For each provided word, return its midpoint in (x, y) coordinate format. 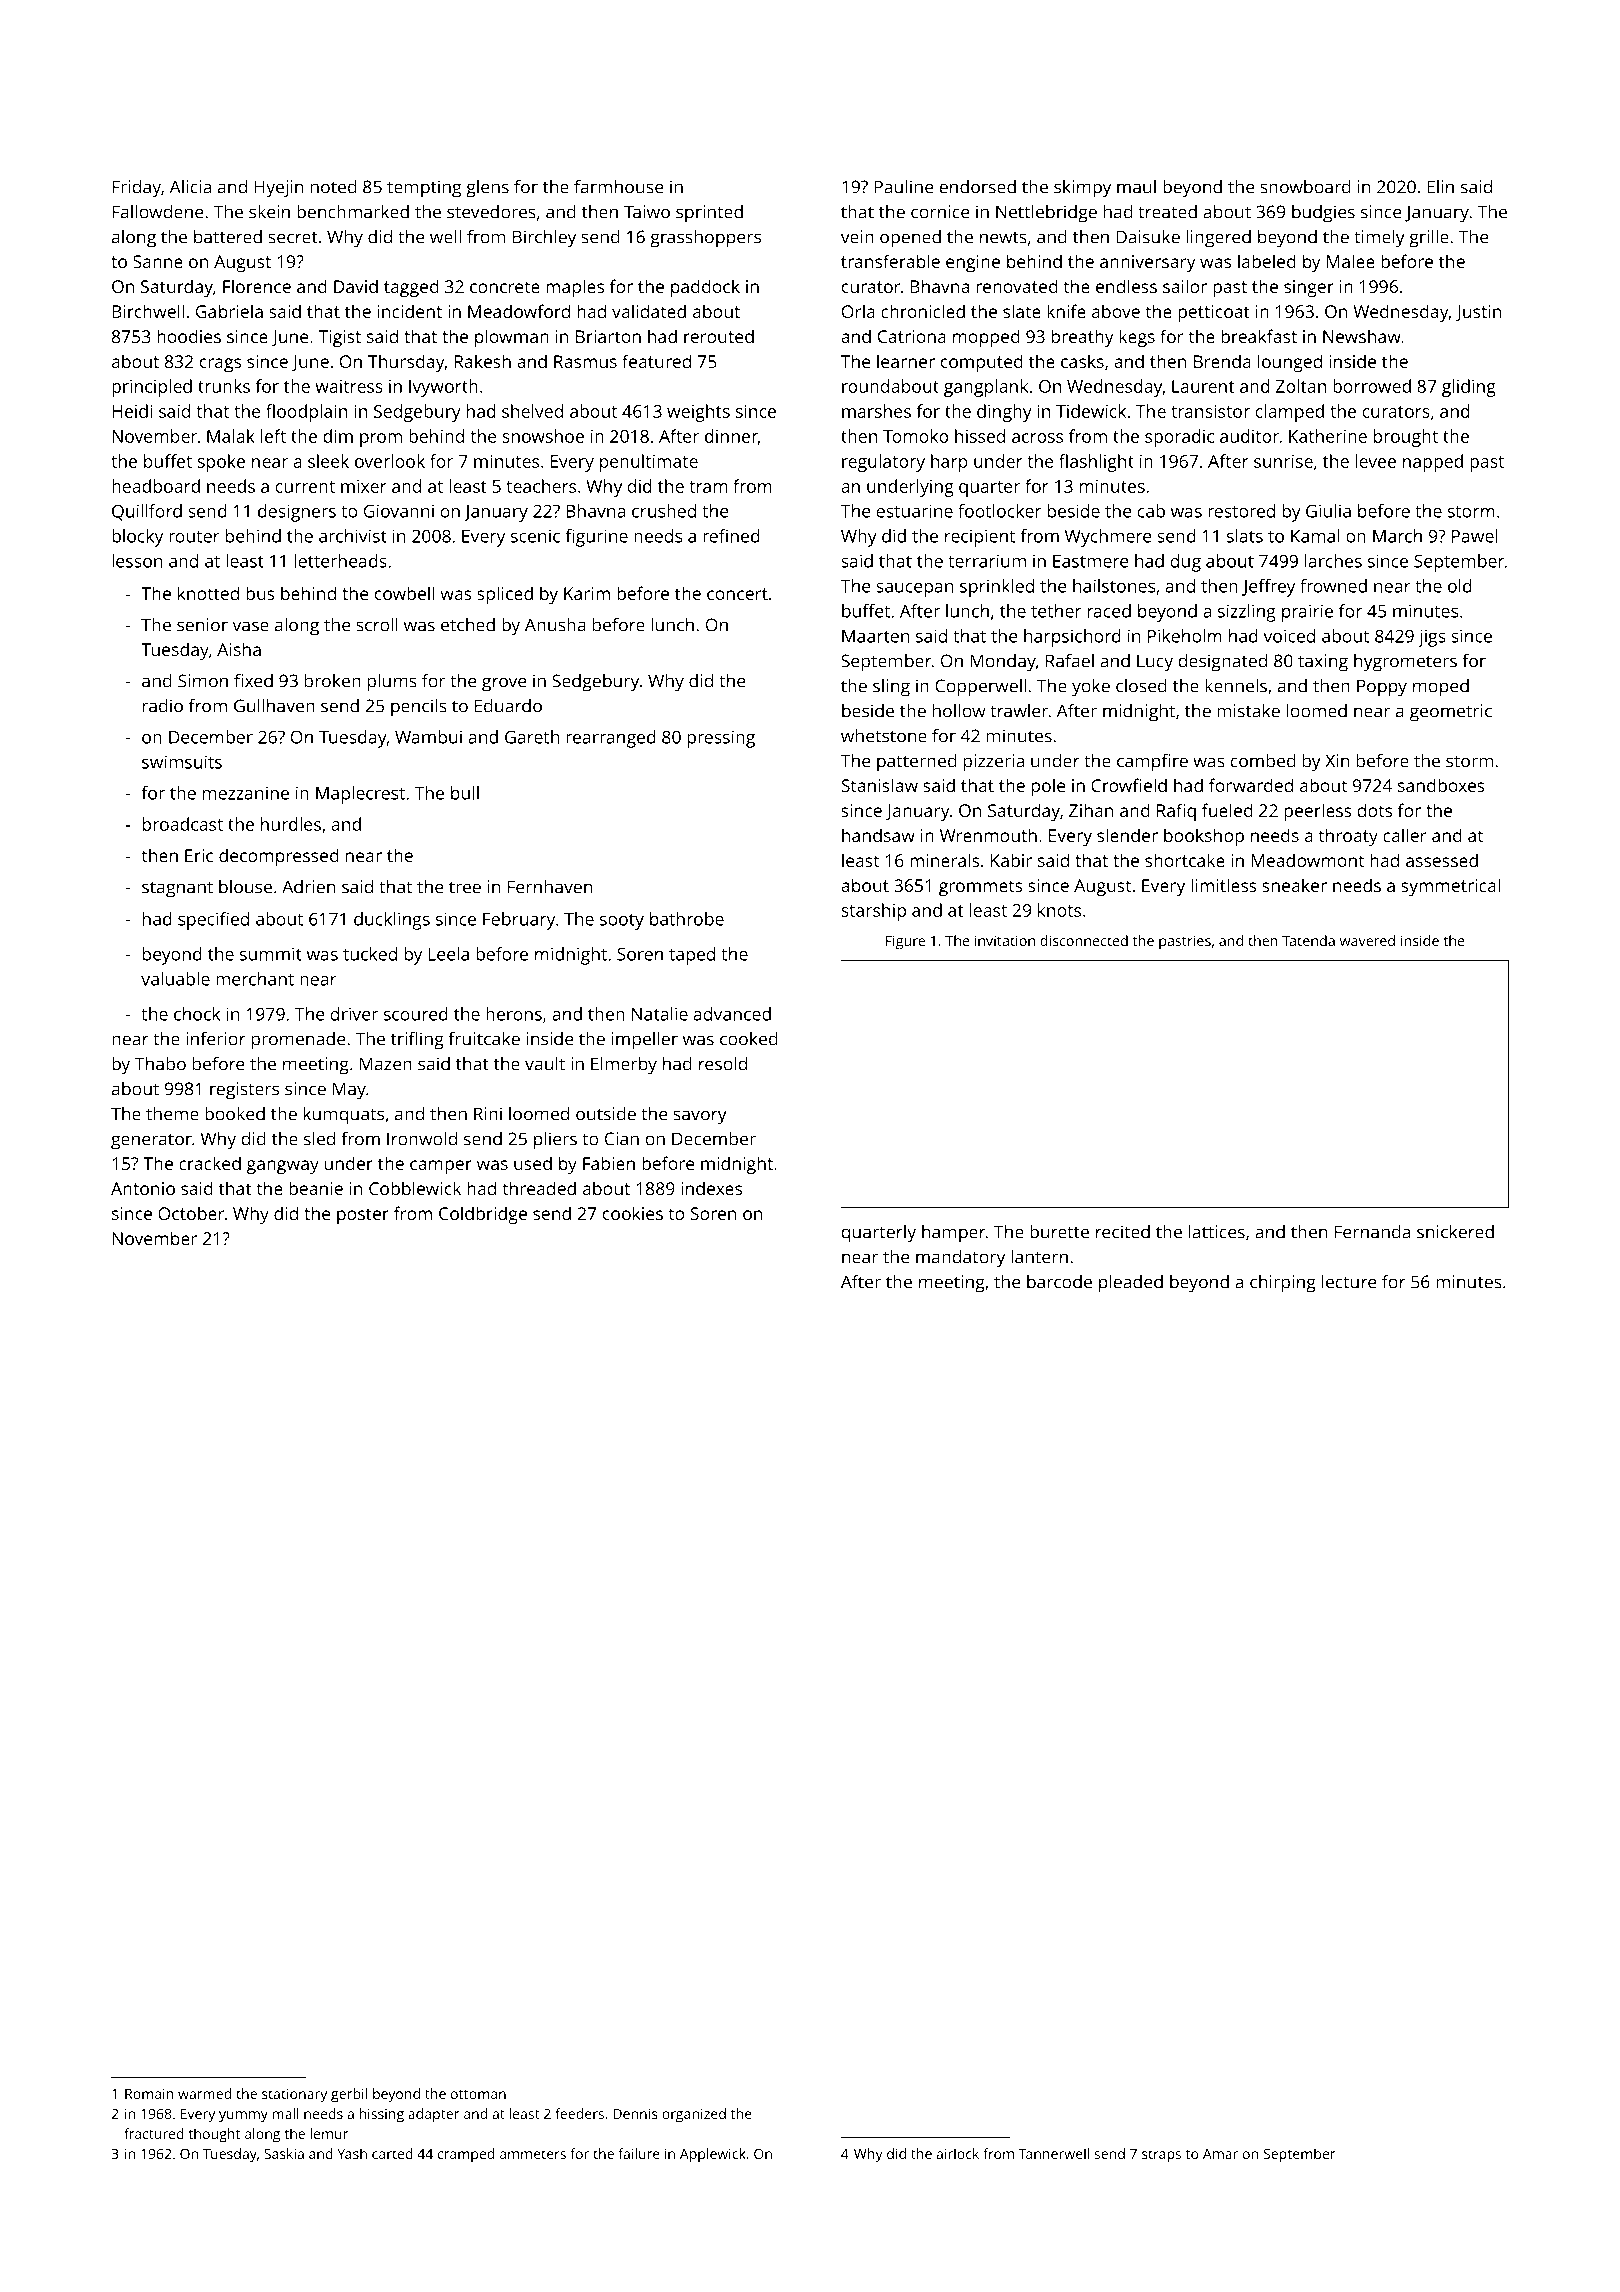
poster (363, 1216)
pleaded (1131, 1284)
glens (487, 189)
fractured (154, 2133)
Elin (1440, 187)
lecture (1349, 1282)
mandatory (960, 1259)
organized (694, 2115)
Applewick (713, 2155)
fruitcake (484, 1038)
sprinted (709, 214)
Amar (1220, 2154)
